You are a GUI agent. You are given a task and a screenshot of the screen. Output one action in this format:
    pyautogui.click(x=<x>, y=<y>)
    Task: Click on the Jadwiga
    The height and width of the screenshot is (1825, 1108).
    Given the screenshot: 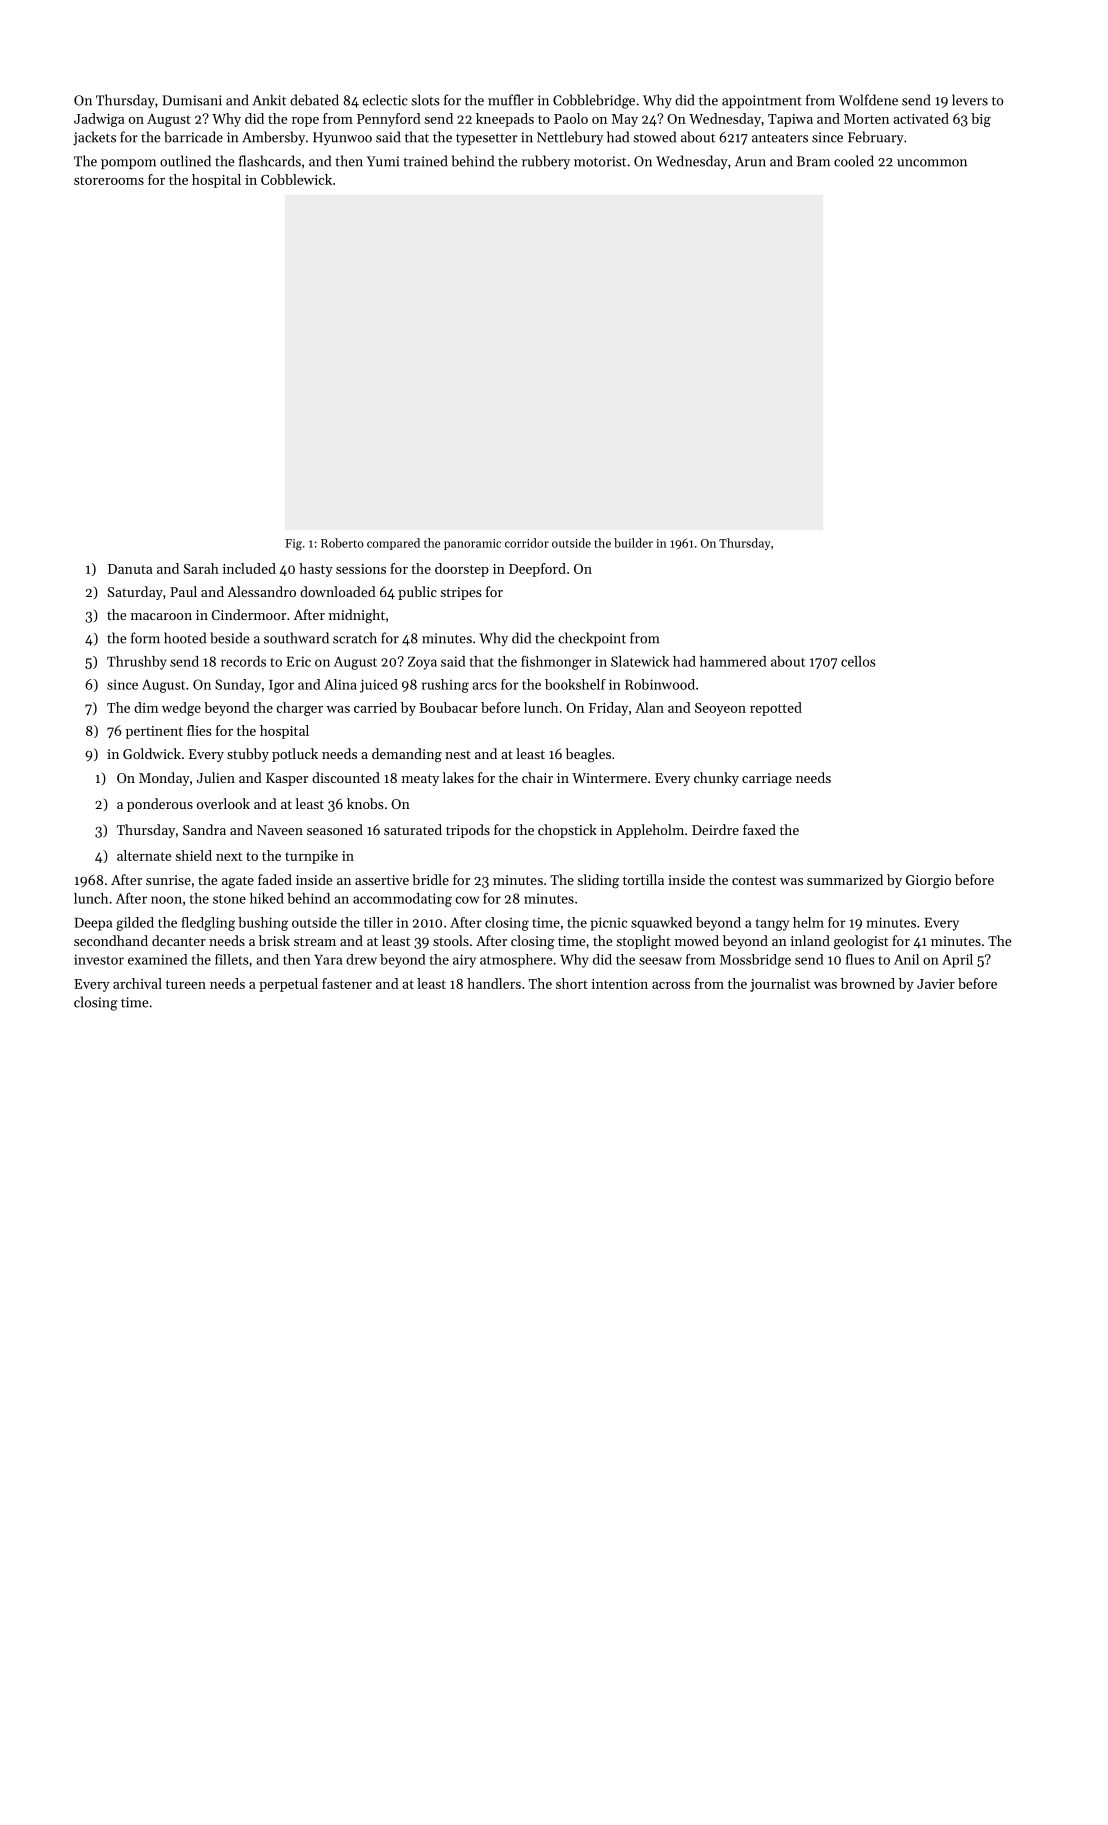 What is the action you would take?
    pyautogui.click(x=99, y=120)
